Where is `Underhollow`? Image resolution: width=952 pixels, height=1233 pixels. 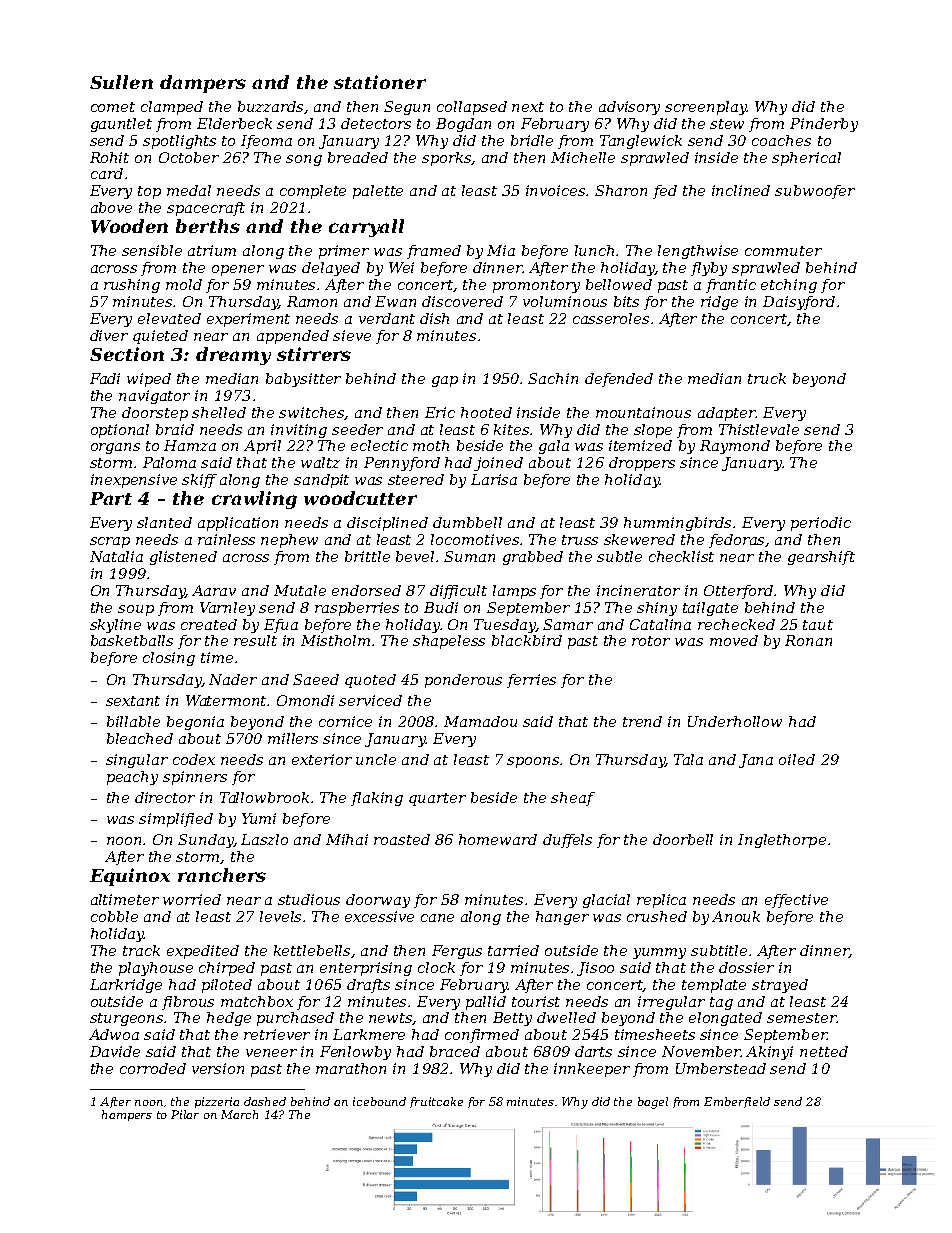 Underhollow is located at coordinates (735, 721).
